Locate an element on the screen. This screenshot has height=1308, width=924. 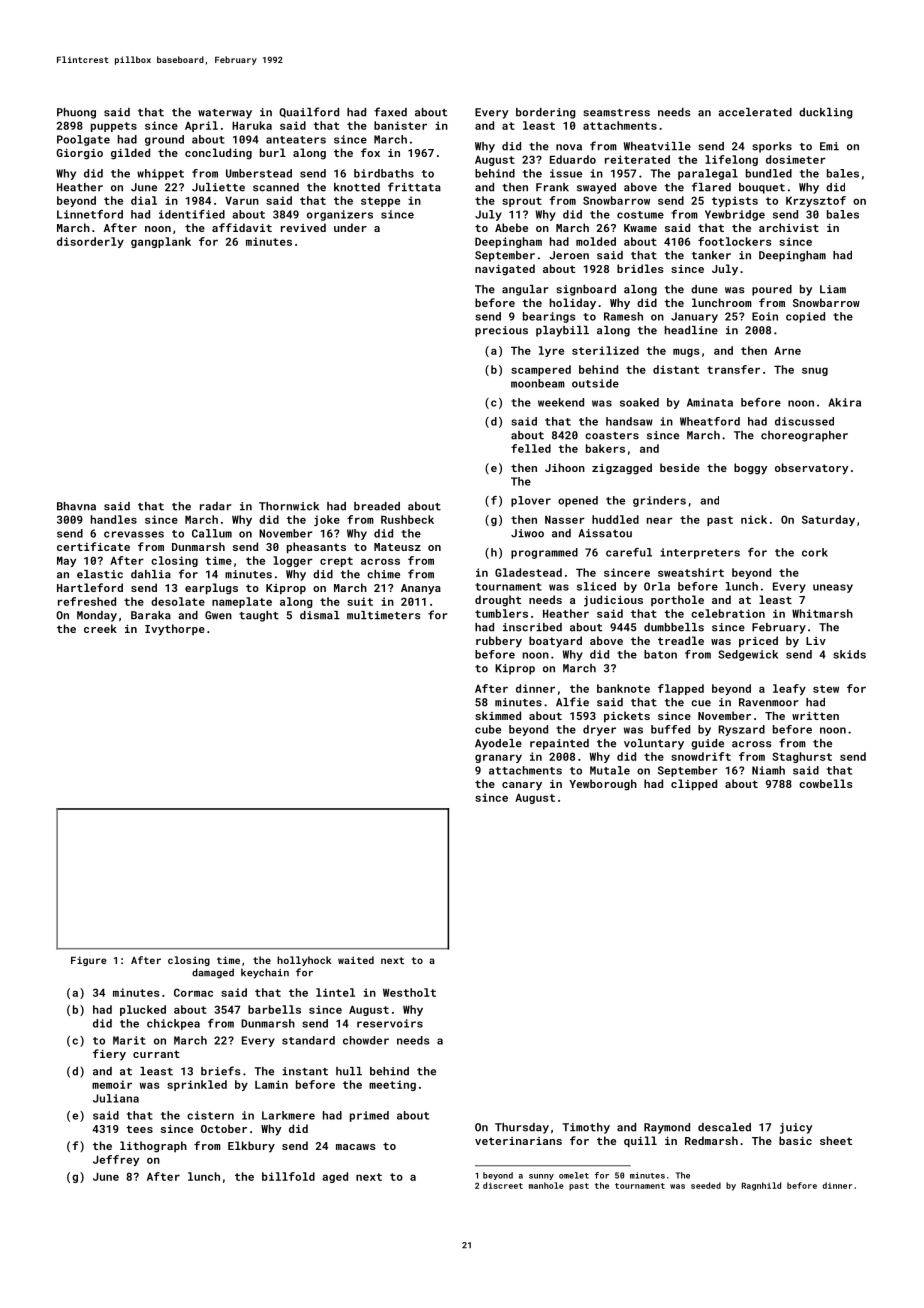
duckling is located at coordinates (826, 113).
